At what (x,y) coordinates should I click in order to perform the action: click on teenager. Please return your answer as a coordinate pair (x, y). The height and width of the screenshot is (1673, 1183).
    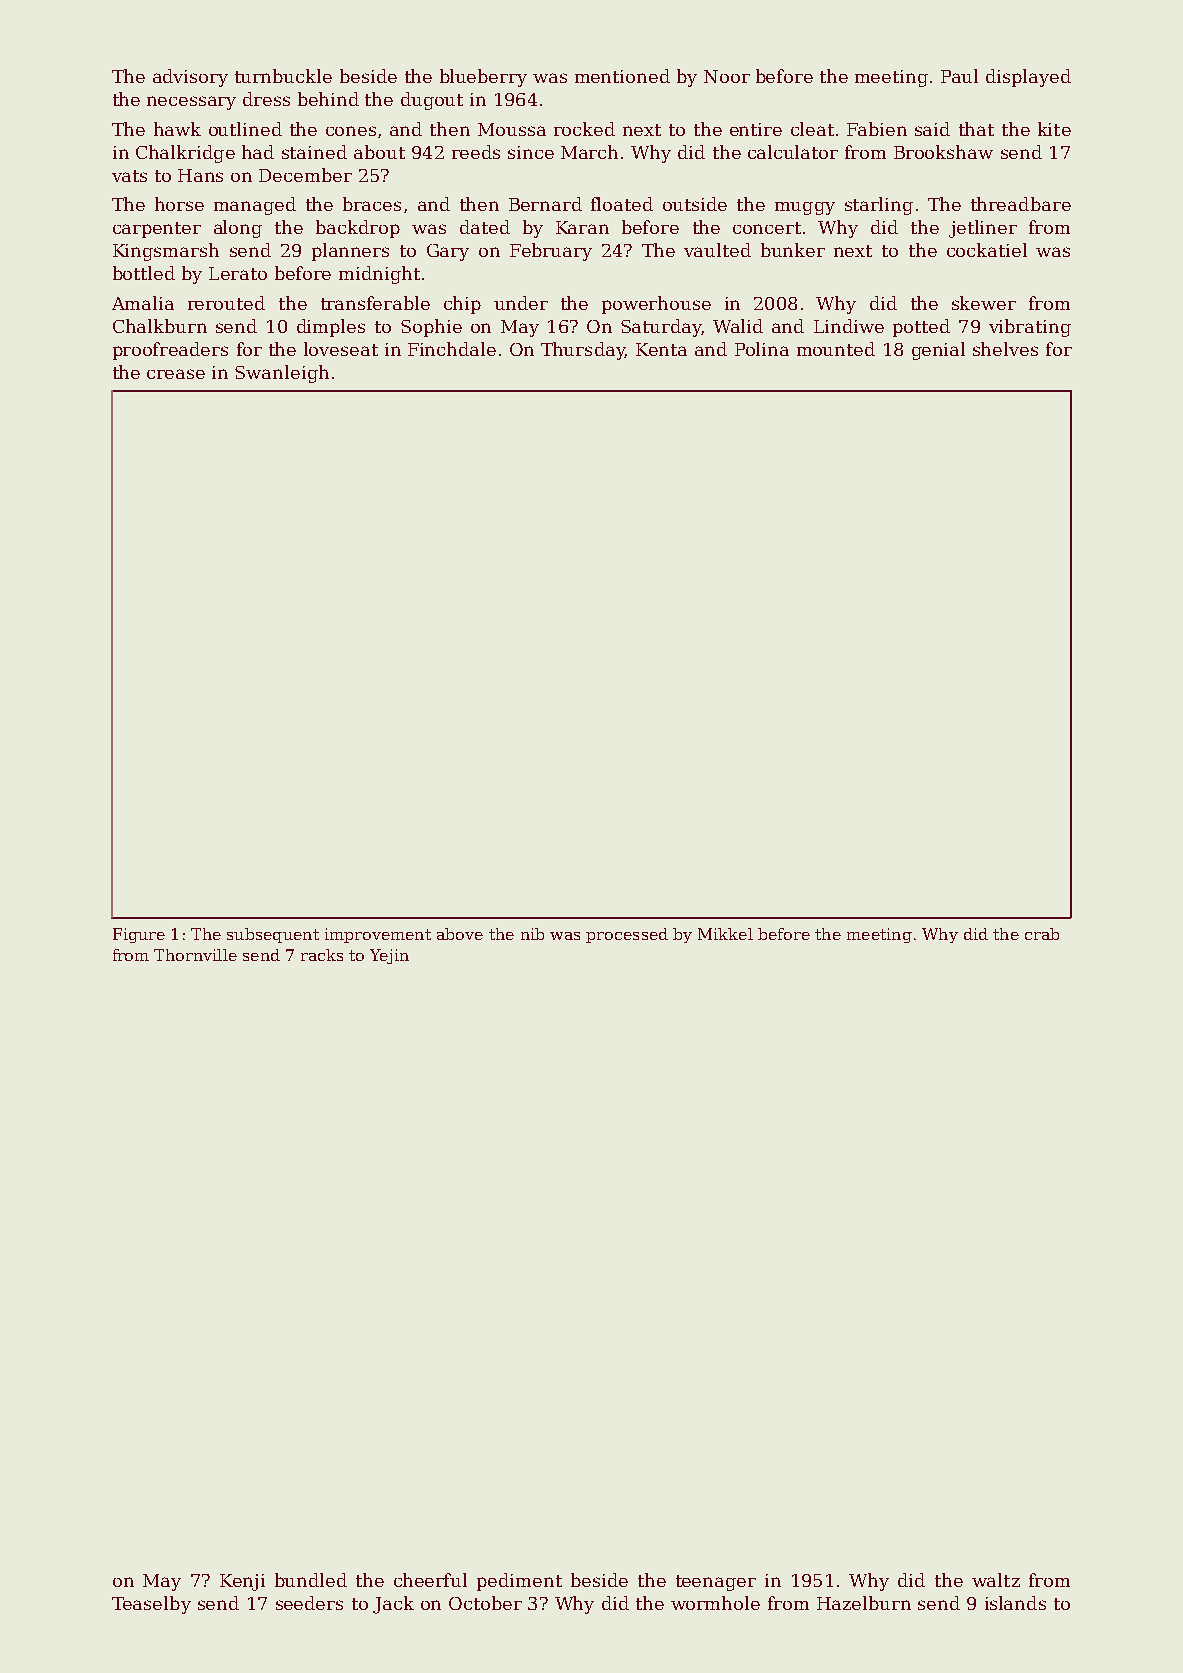
    Looking at the image, I should click on (716, 1583).
